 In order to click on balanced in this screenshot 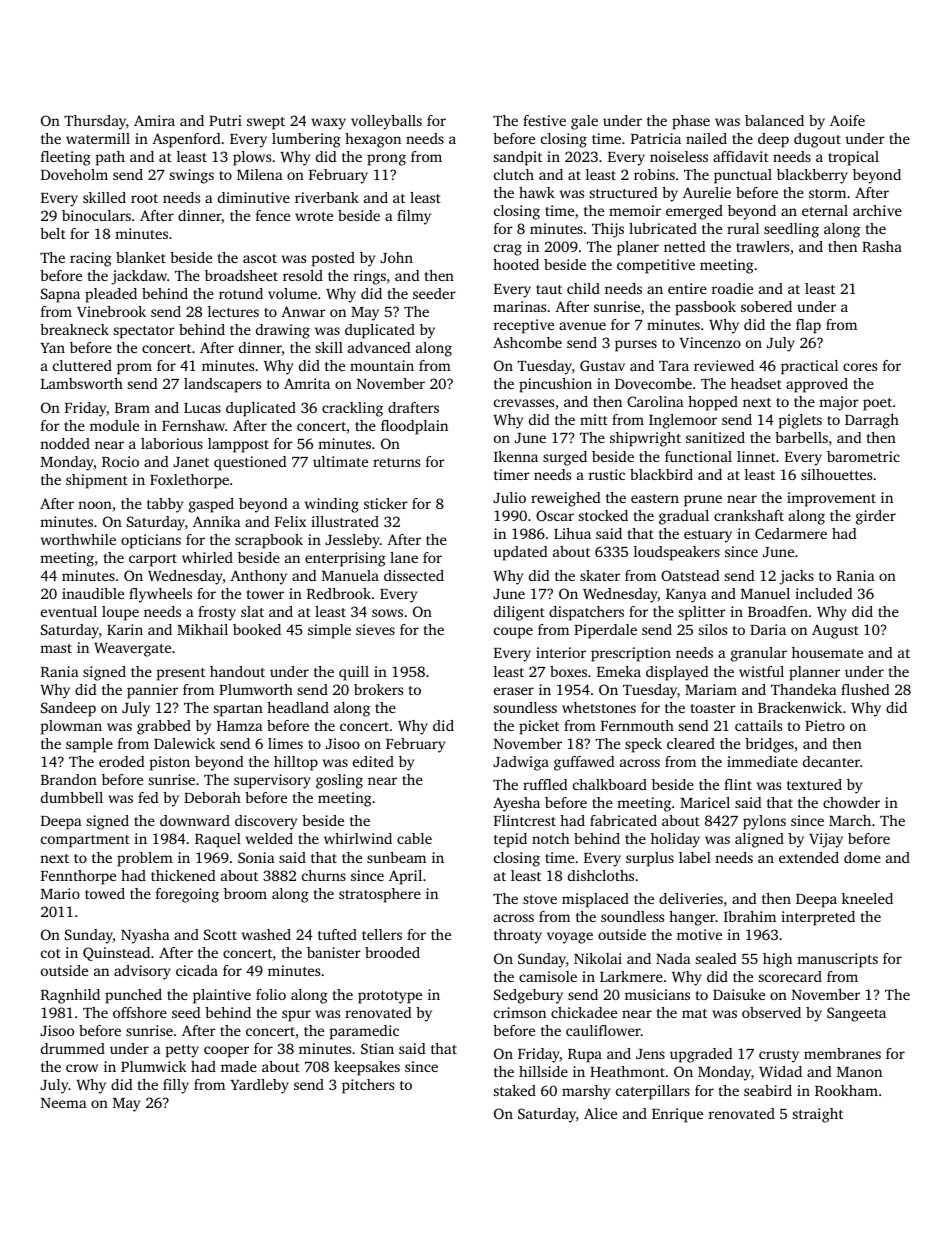, I will do `click(774, 120)`.
